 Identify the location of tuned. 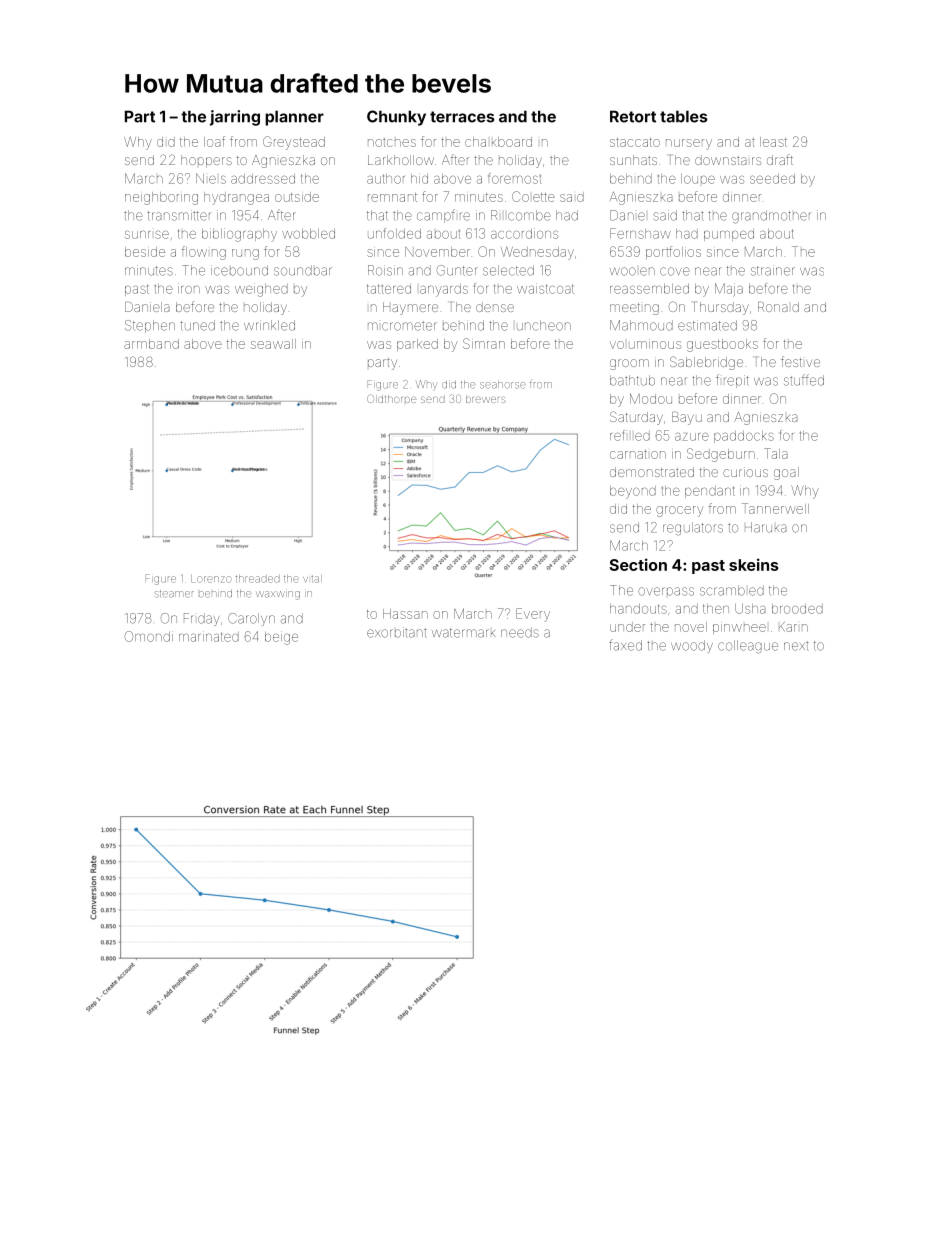
(197, 325).
